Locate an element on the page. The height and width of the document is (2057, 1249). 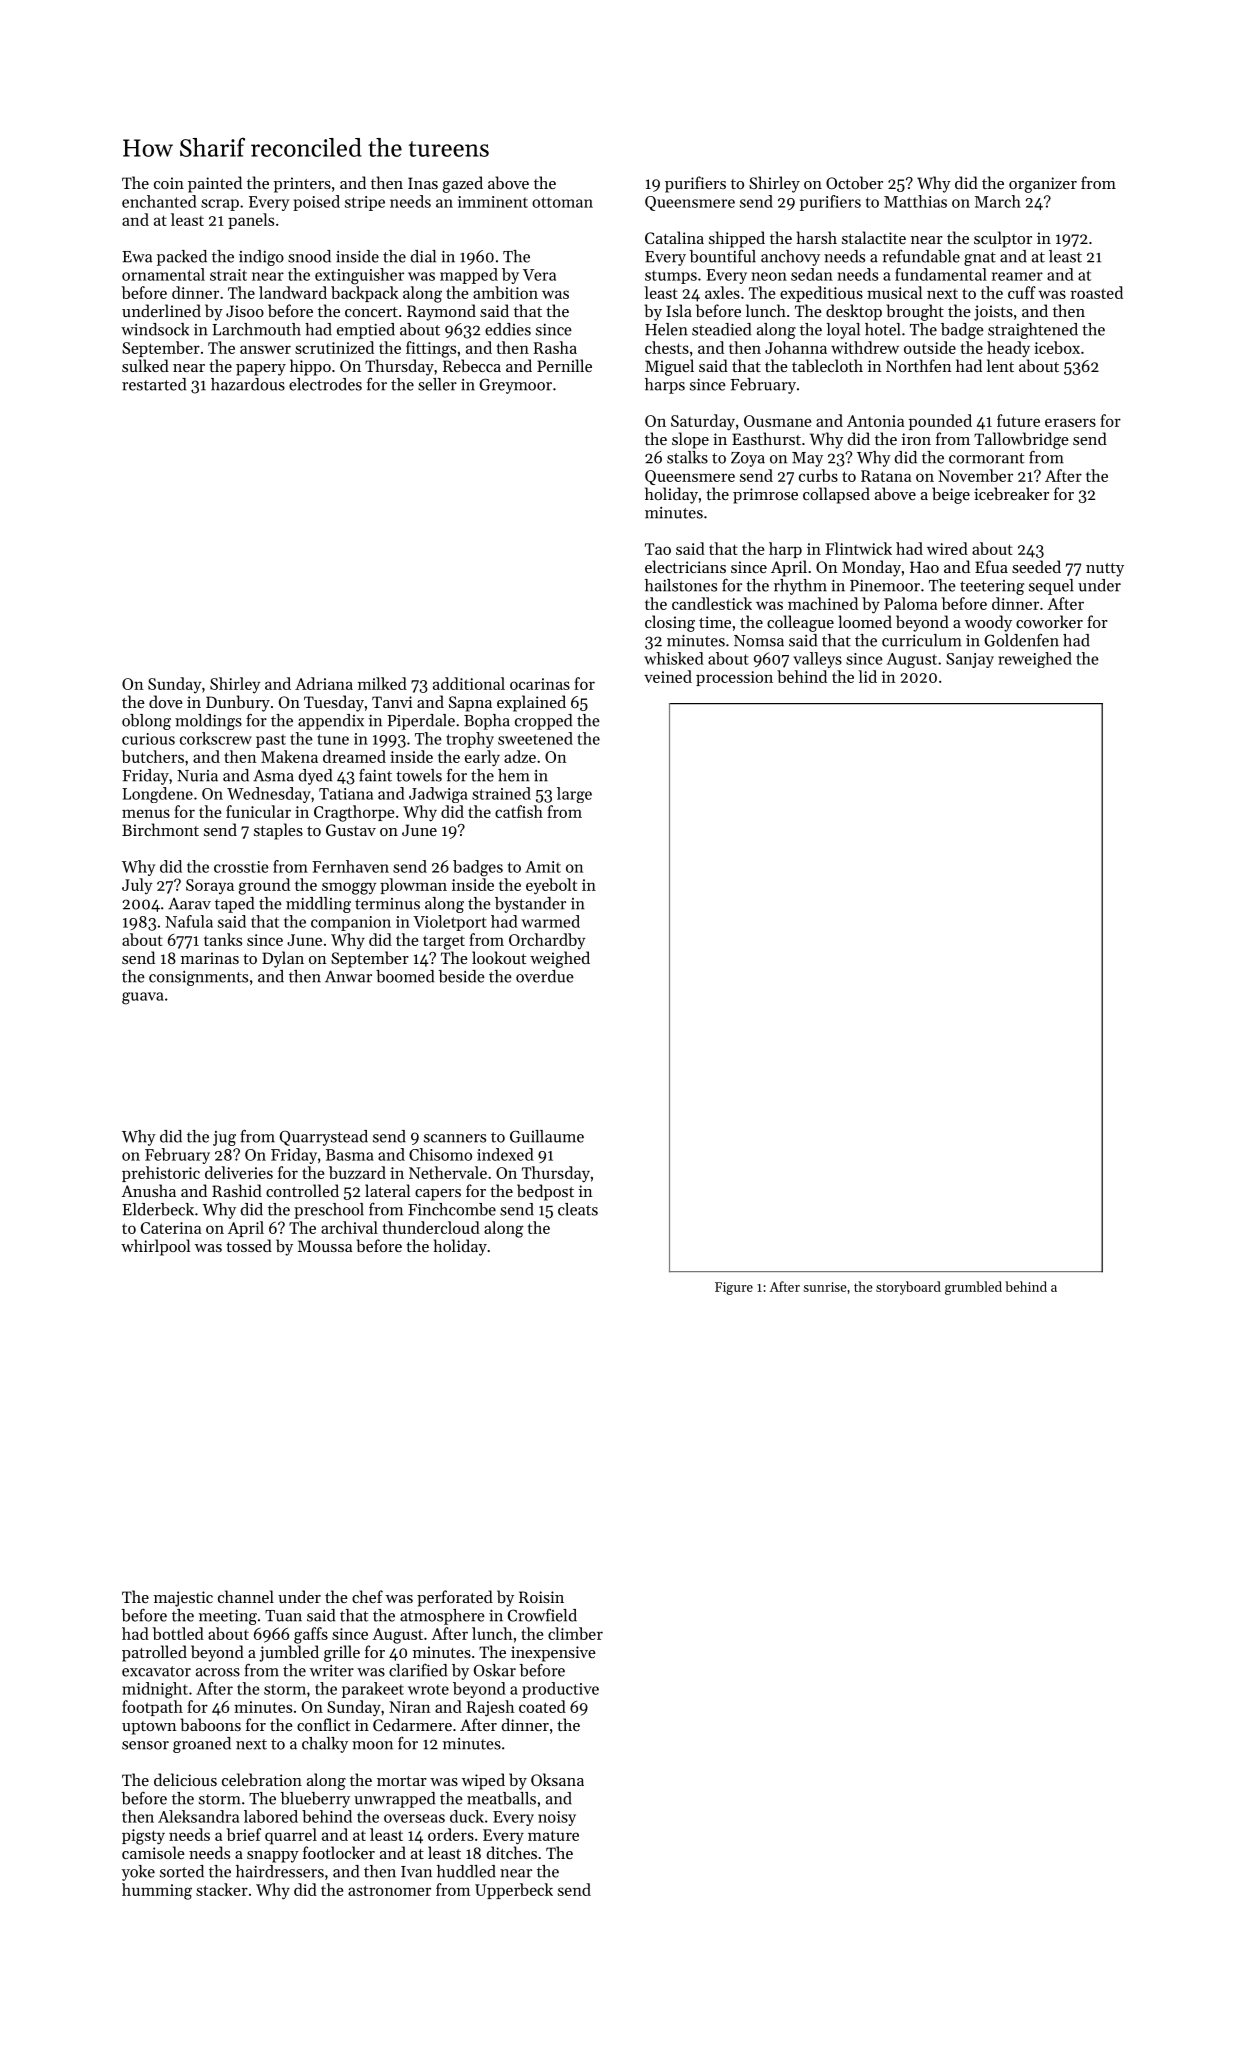
July is located at coordinates (137, 886).
